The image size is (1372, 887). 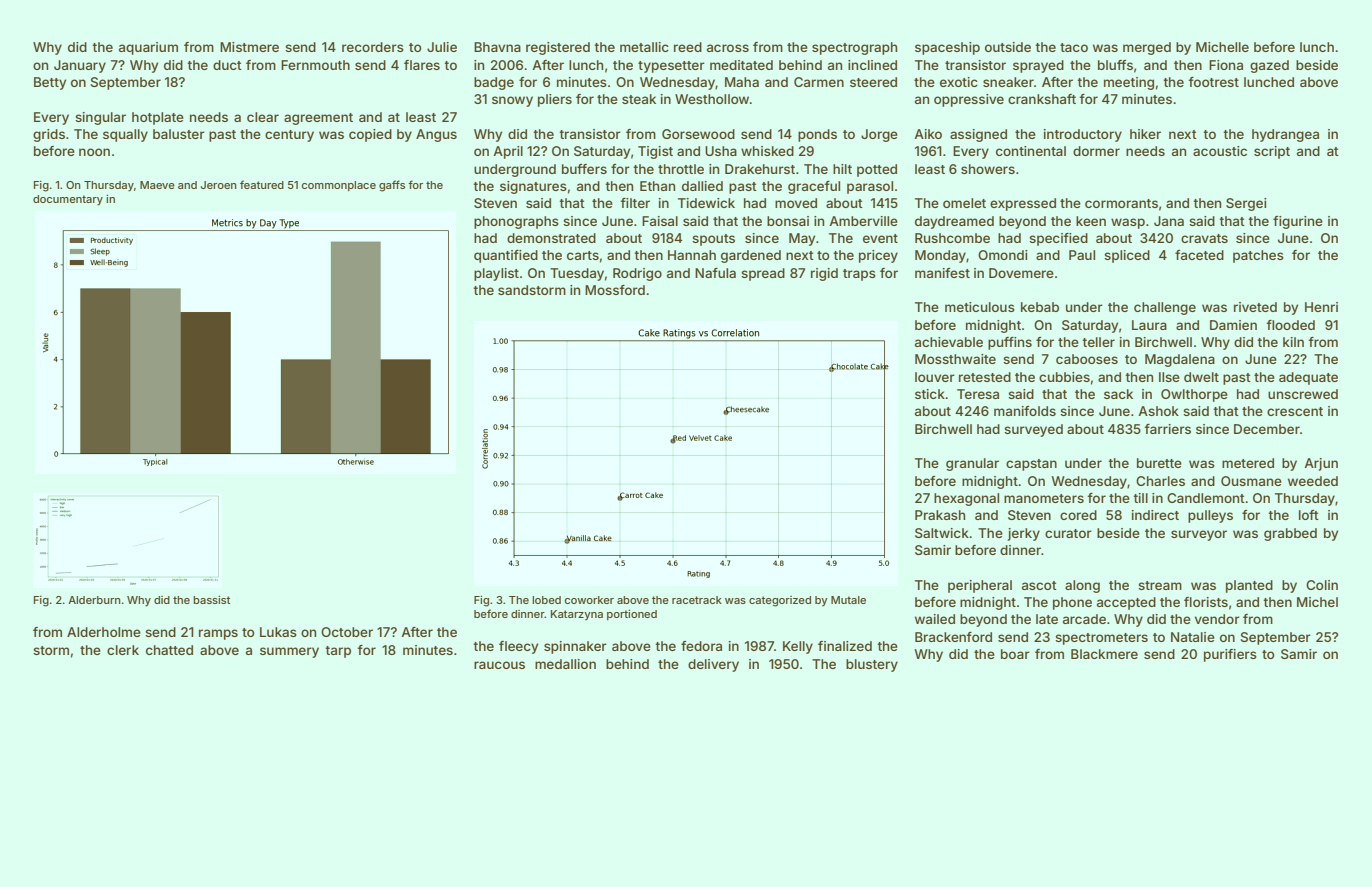 I want to click on copied, so click(x=370, y=135).
